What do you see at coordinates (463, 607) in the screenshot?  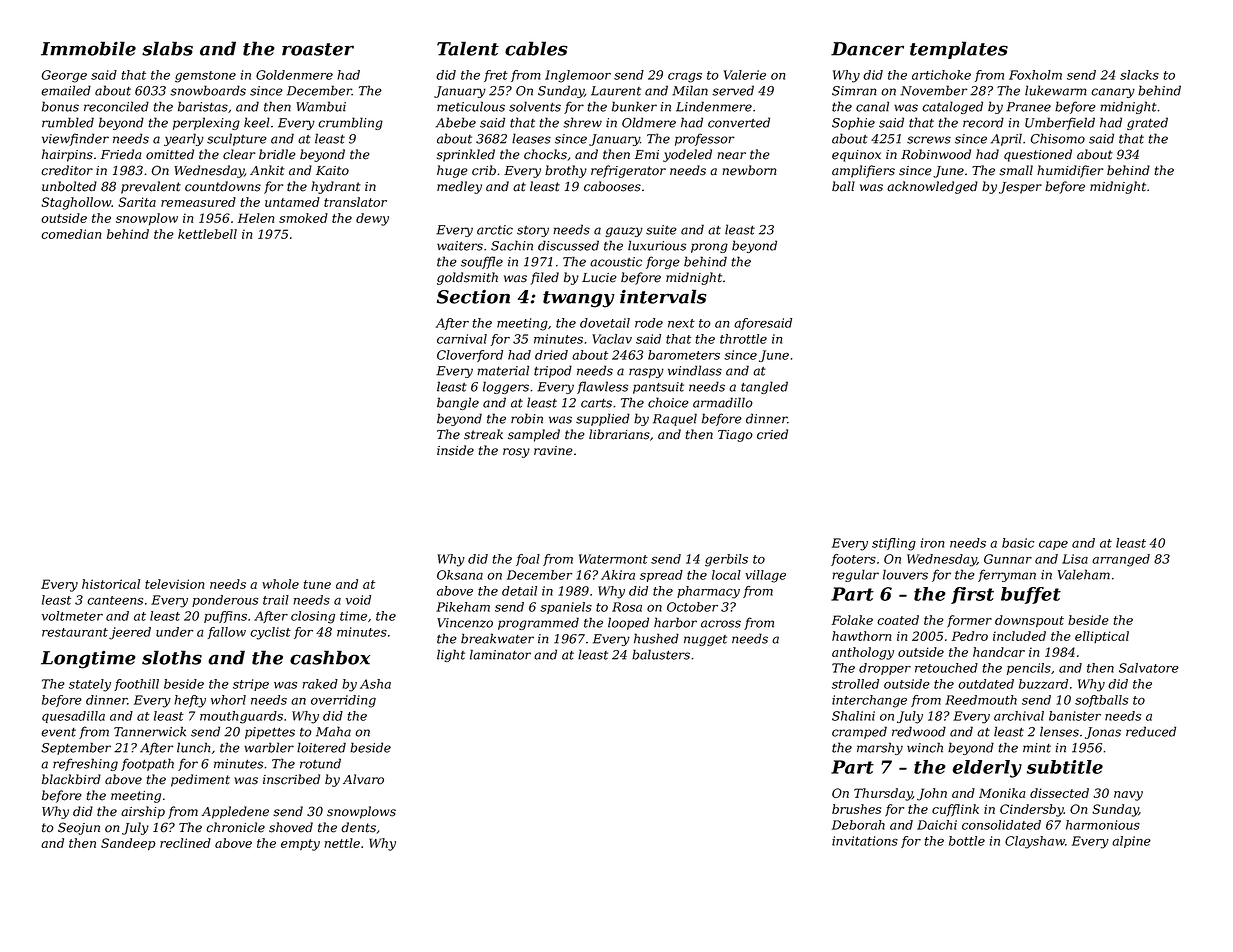 I see `Pikeham` at bounding box center [463, 607].
